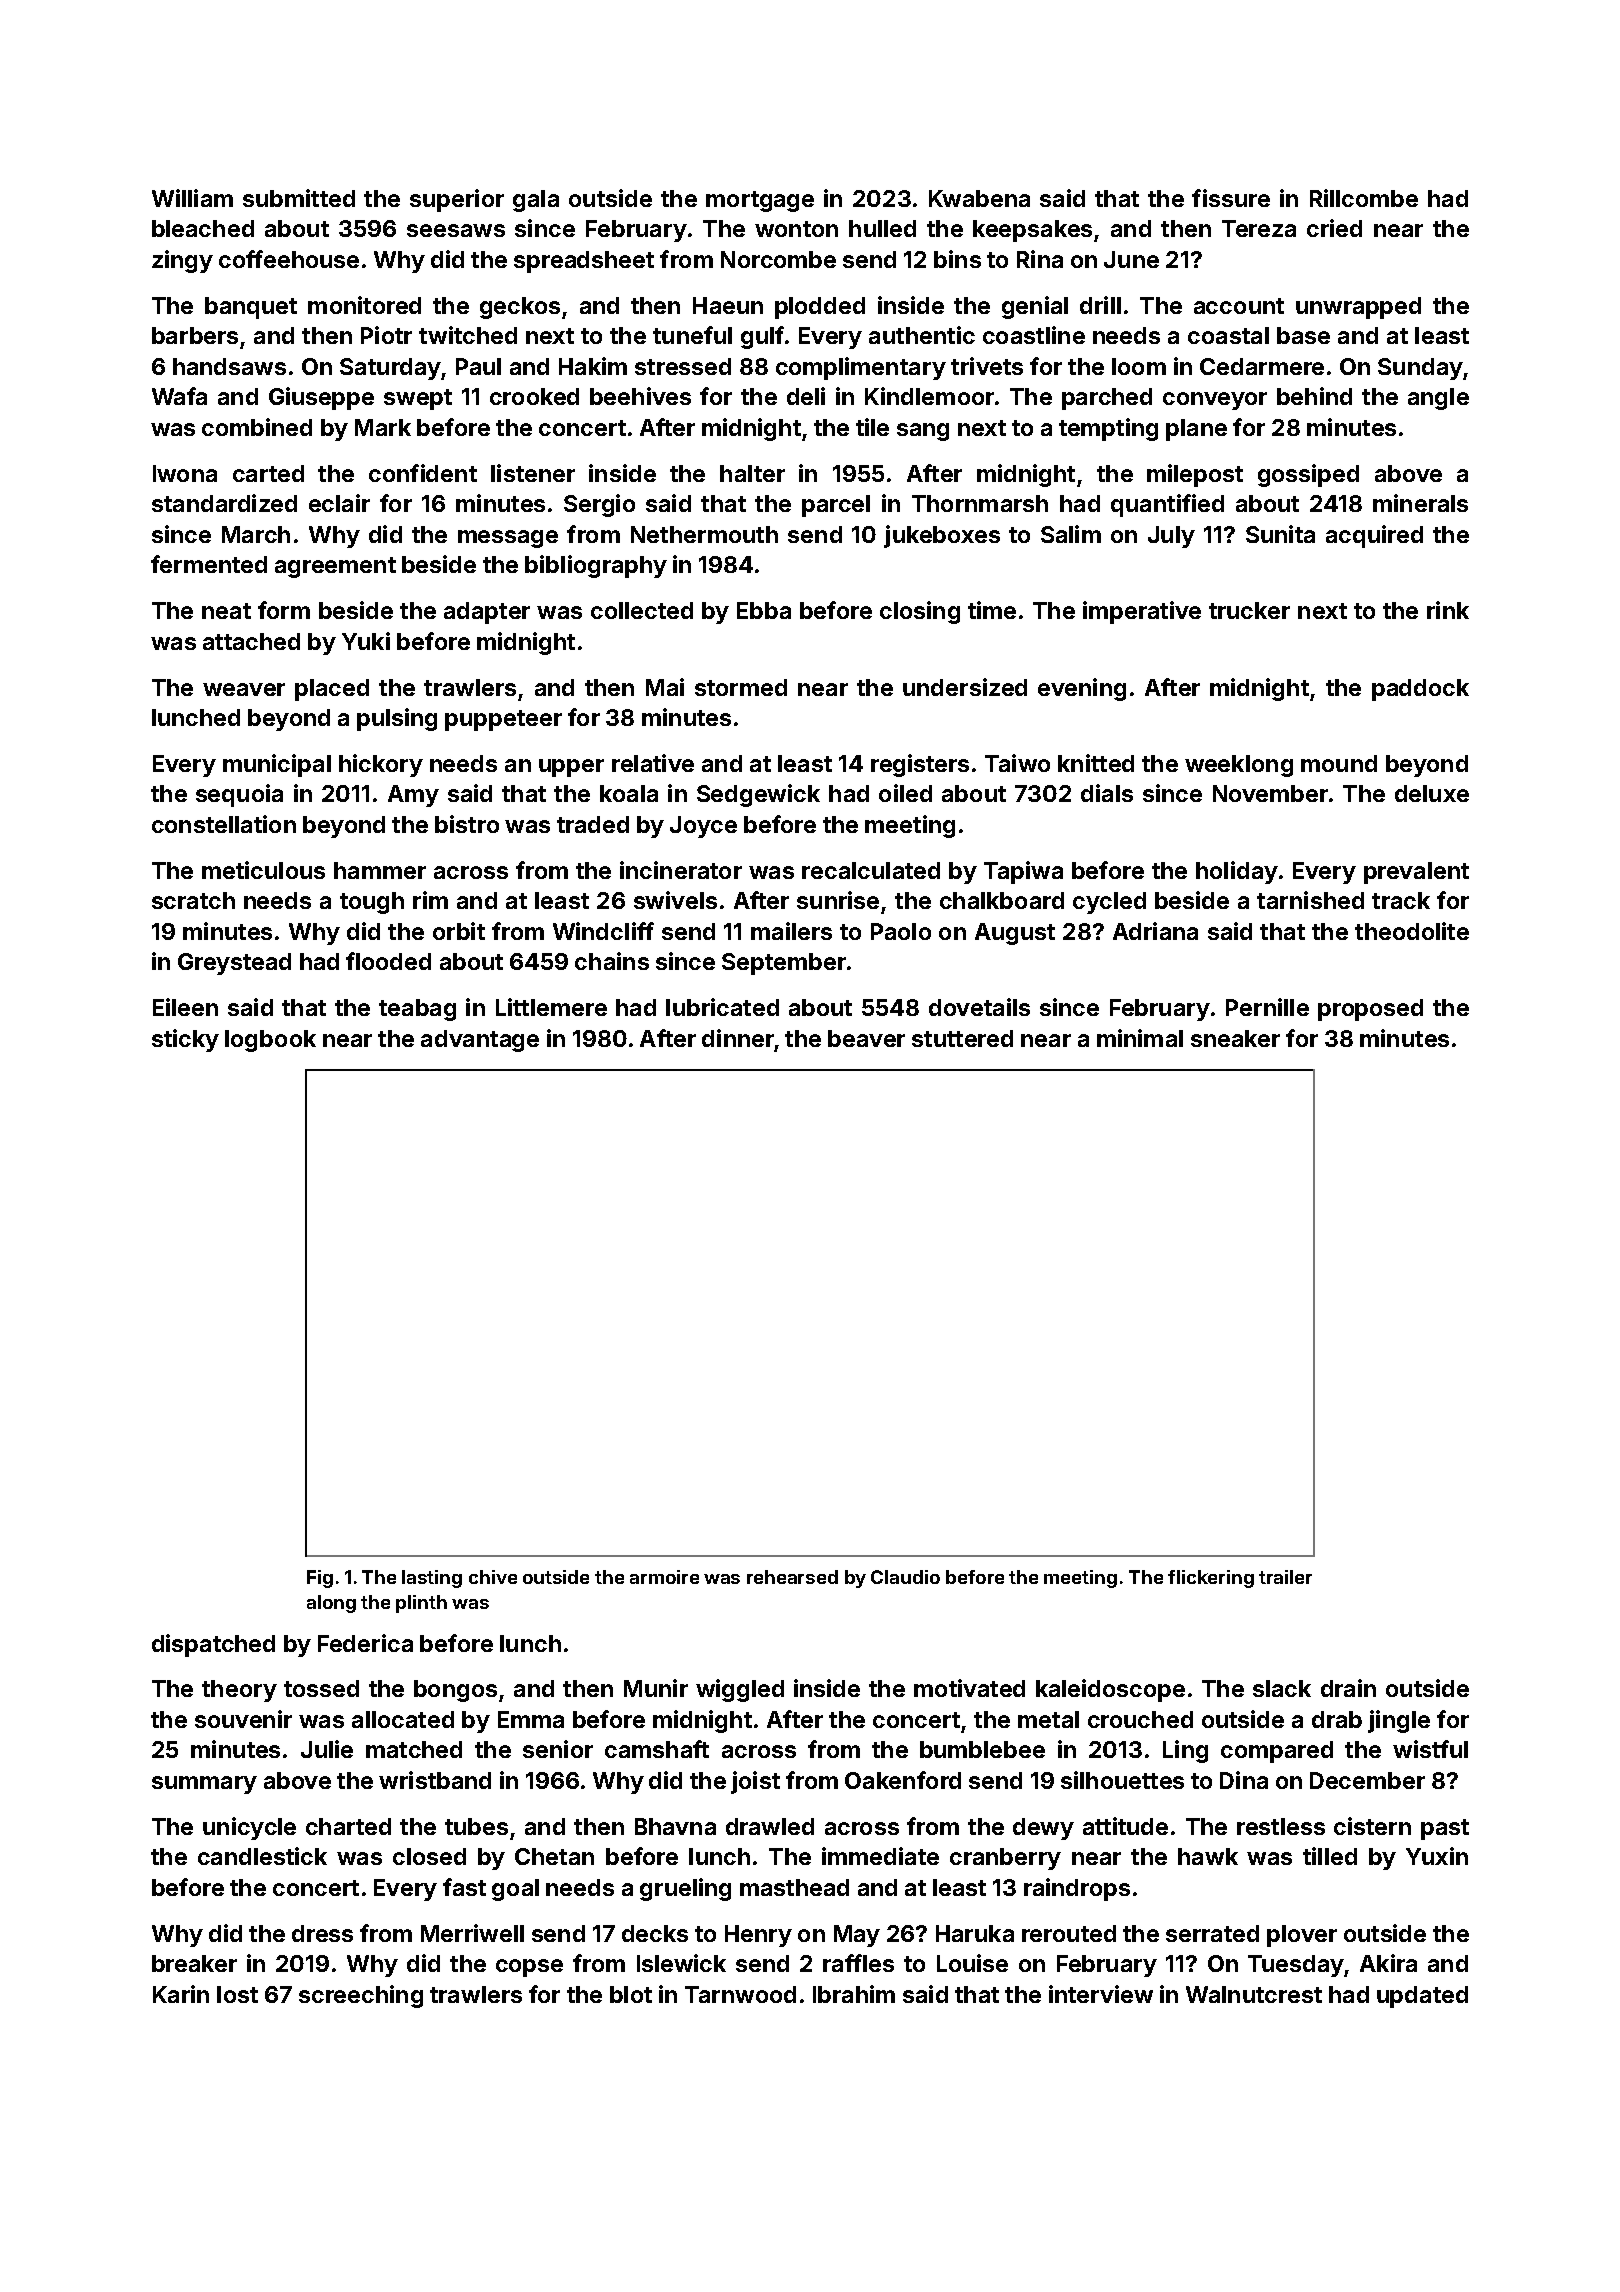  I want to click on deli, so click(806, 396).
